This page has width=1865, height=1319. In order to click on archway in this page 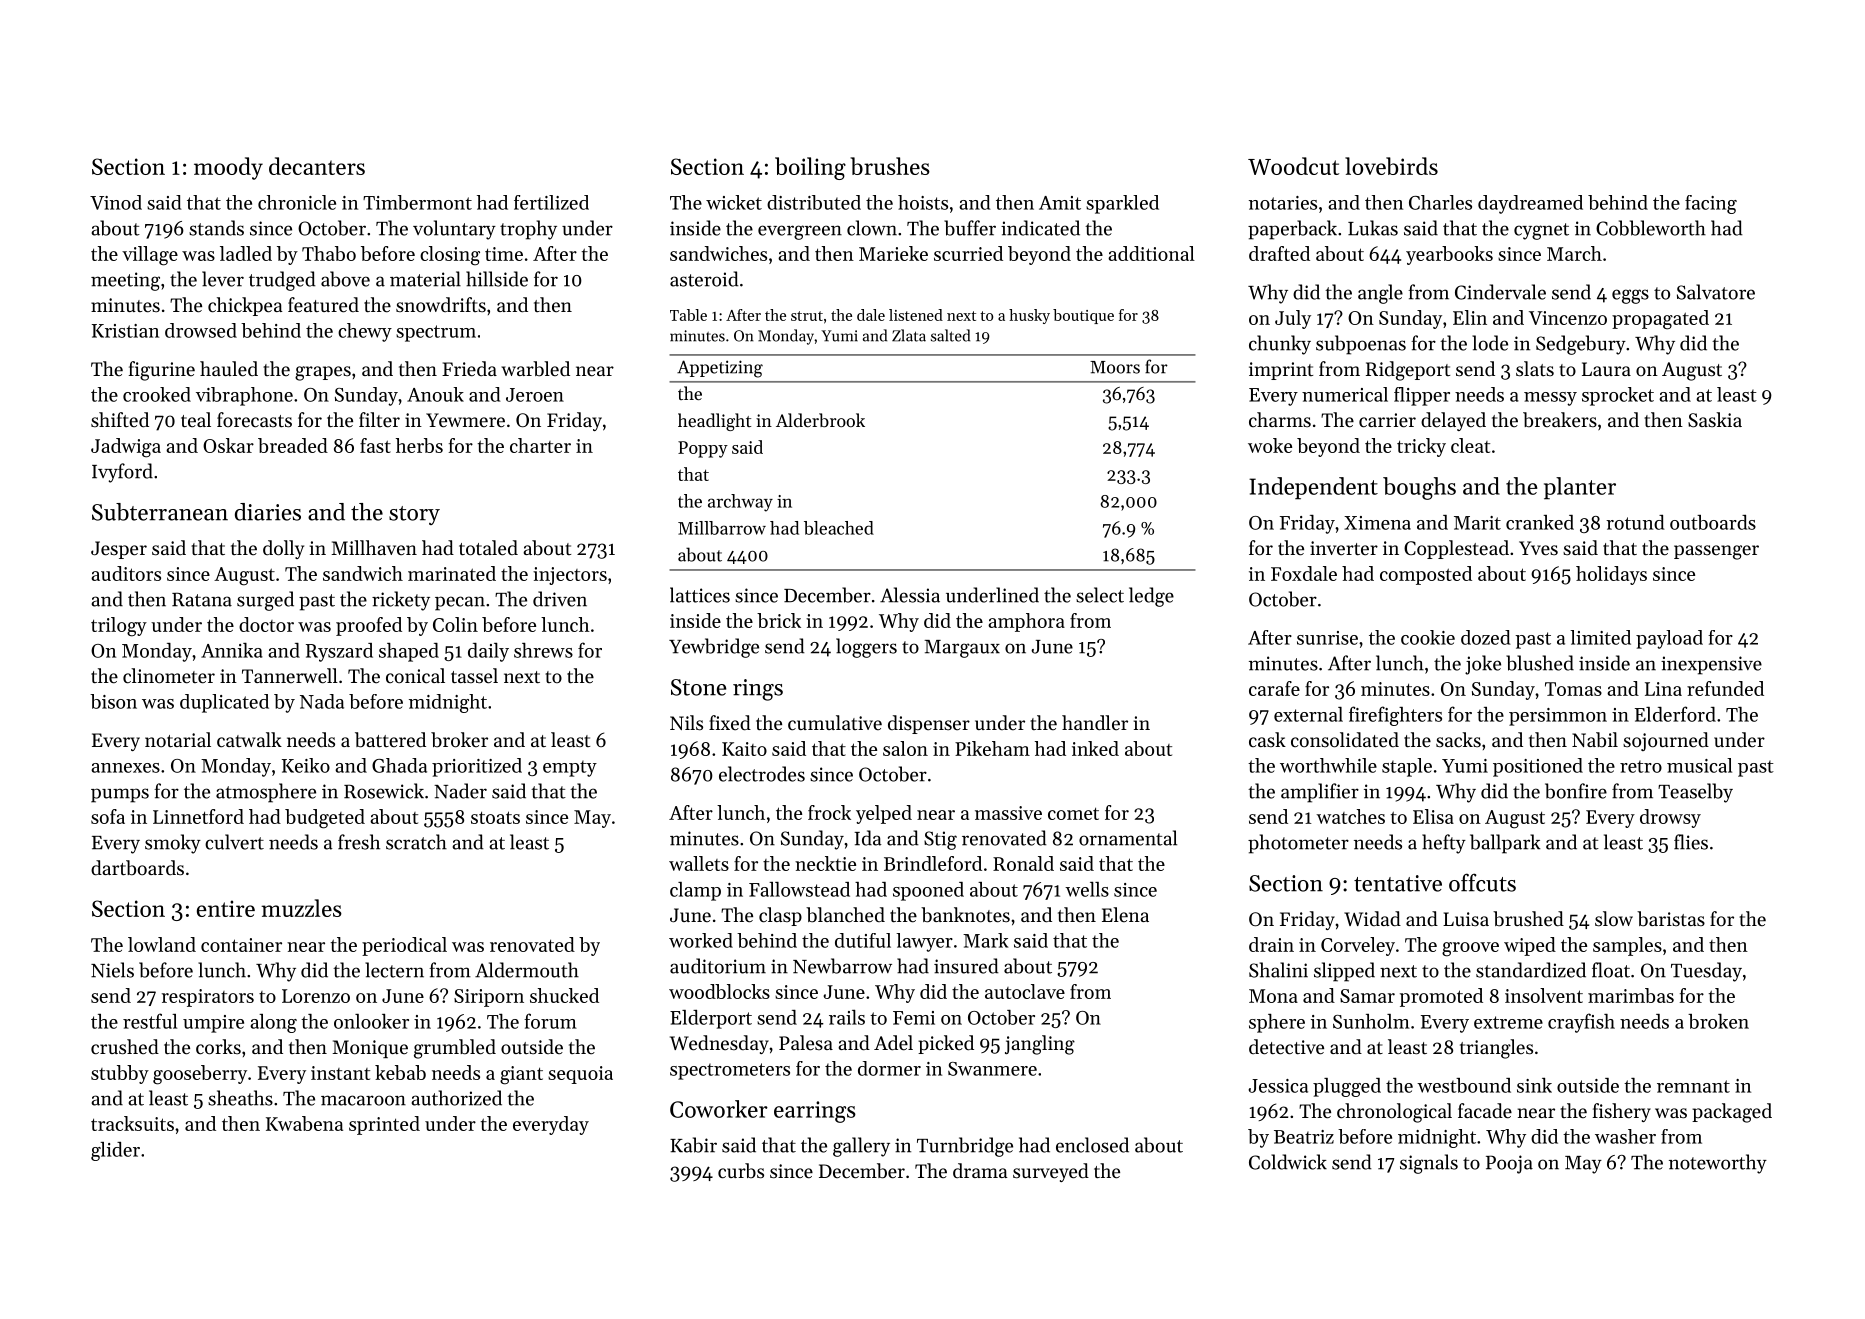, I will do `click(740, 503)`.
